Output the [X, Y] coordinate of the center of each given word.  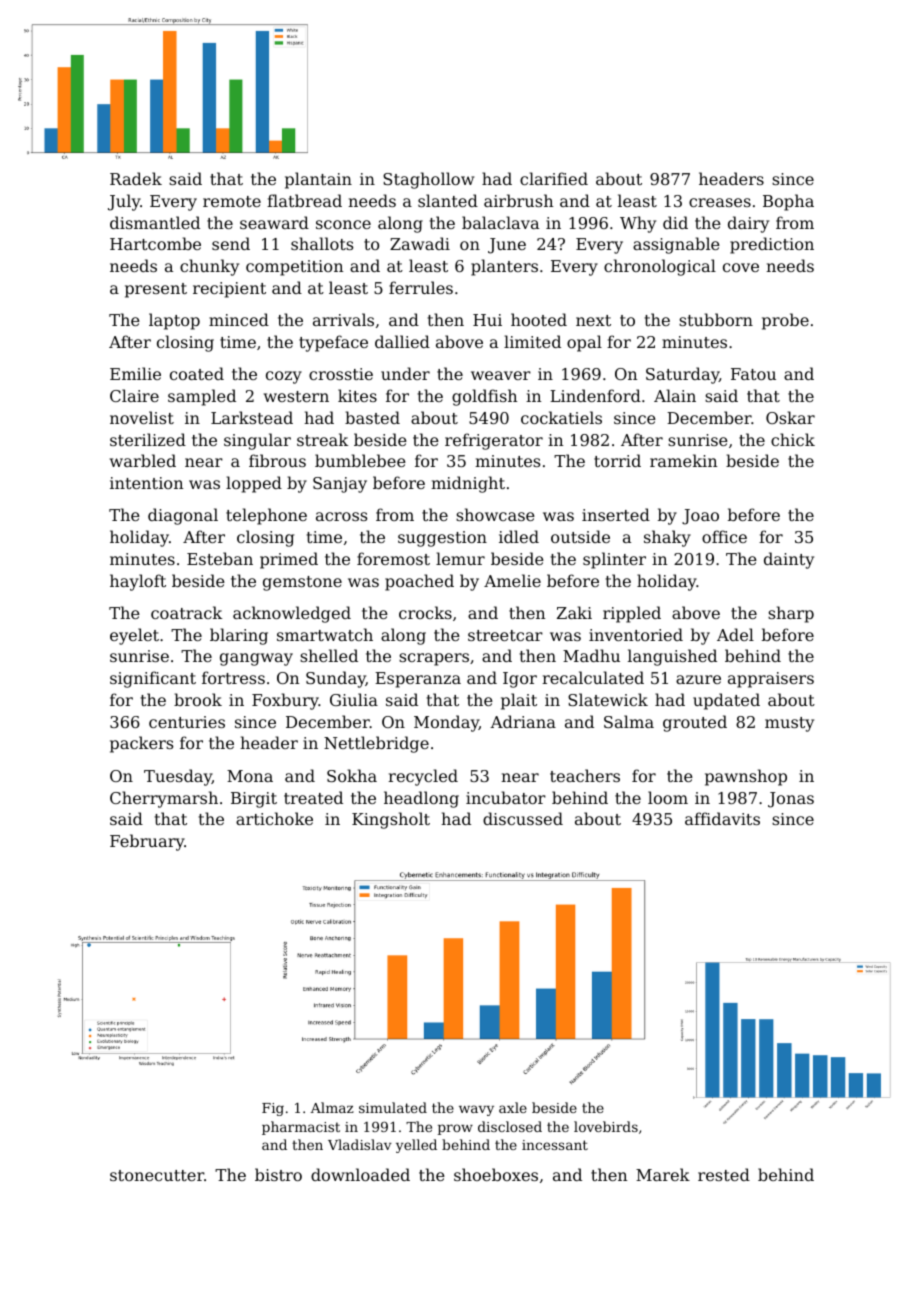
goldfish [485, 397]
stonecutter [157, 1175]
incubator [506, 797]
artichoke [274, 818]
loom [668, 797]
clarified [554, 178]
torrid [617, 460]
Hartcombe [155, 243]
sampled [202, 397]
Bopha [788, 202]
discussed [523, 818]
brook [198, 699]
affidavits [722, 818]
